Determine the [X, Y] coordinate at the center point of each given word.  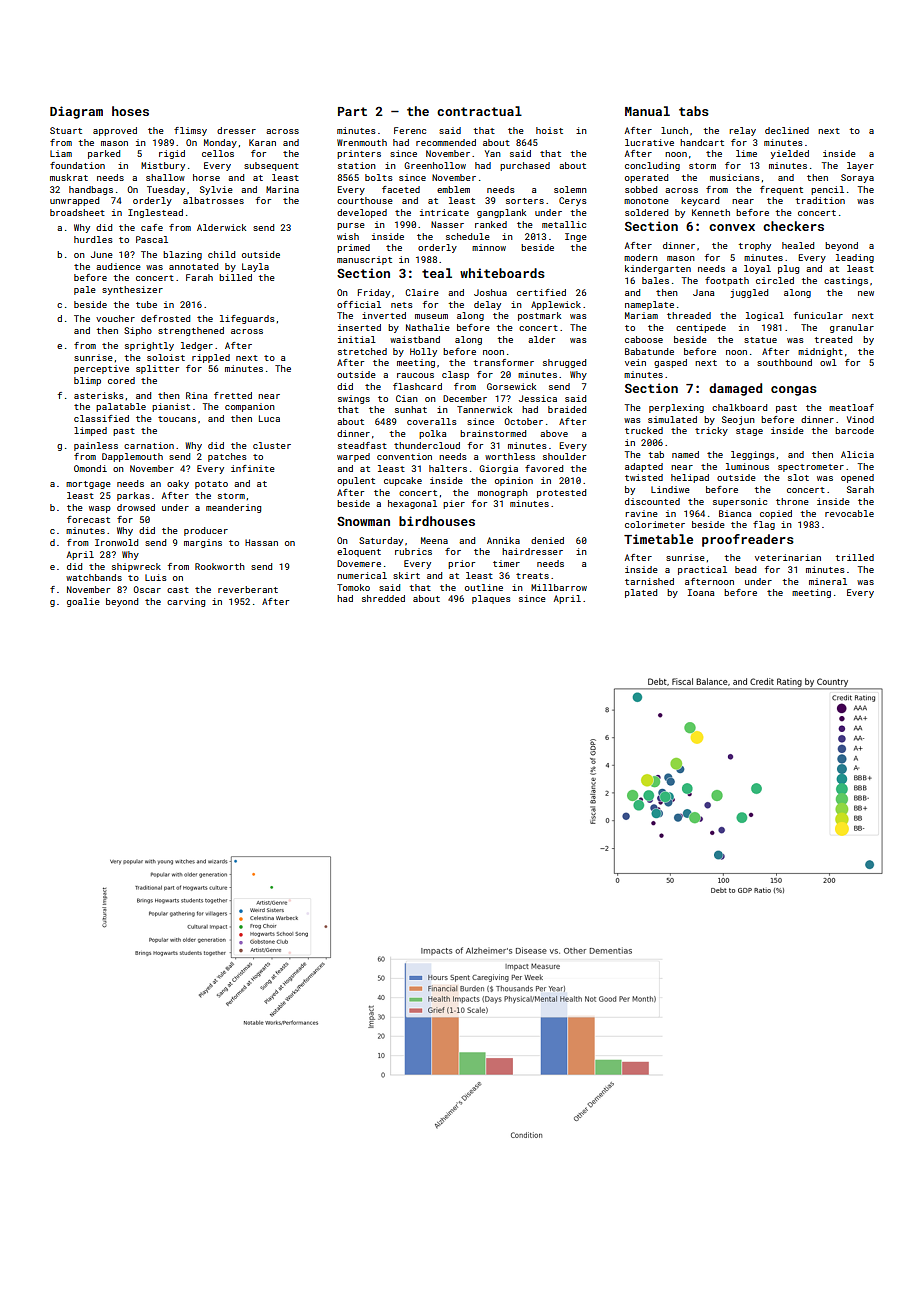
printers [359, 154]
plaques [491, 599]
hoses [130, 111]
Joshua [490, 292]
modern [641, 257]
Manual [647, 111]
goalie [83, 602]
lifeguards [247, 319]
